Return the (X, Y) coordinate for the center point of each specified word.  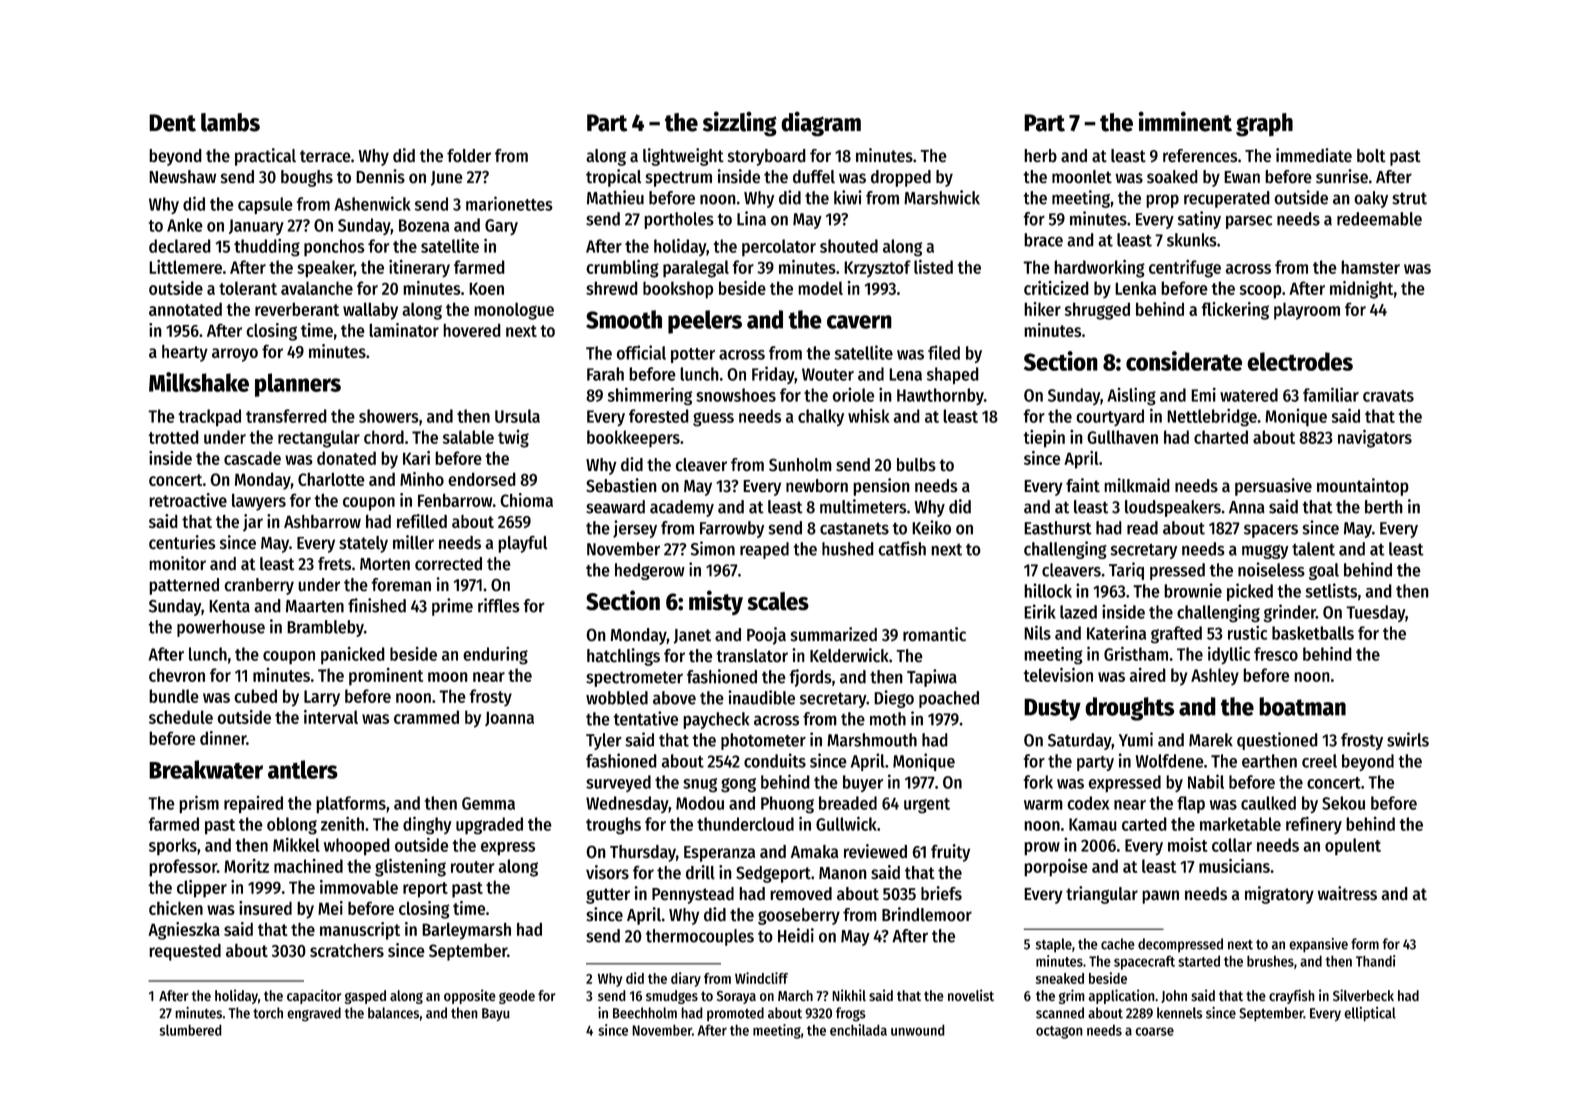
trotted (173, 437)
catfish (902, 548)
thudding (267, 247)
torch (268, 1013)
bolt (1371, 156)
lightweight (683, 157)
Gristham (1136, 653)
